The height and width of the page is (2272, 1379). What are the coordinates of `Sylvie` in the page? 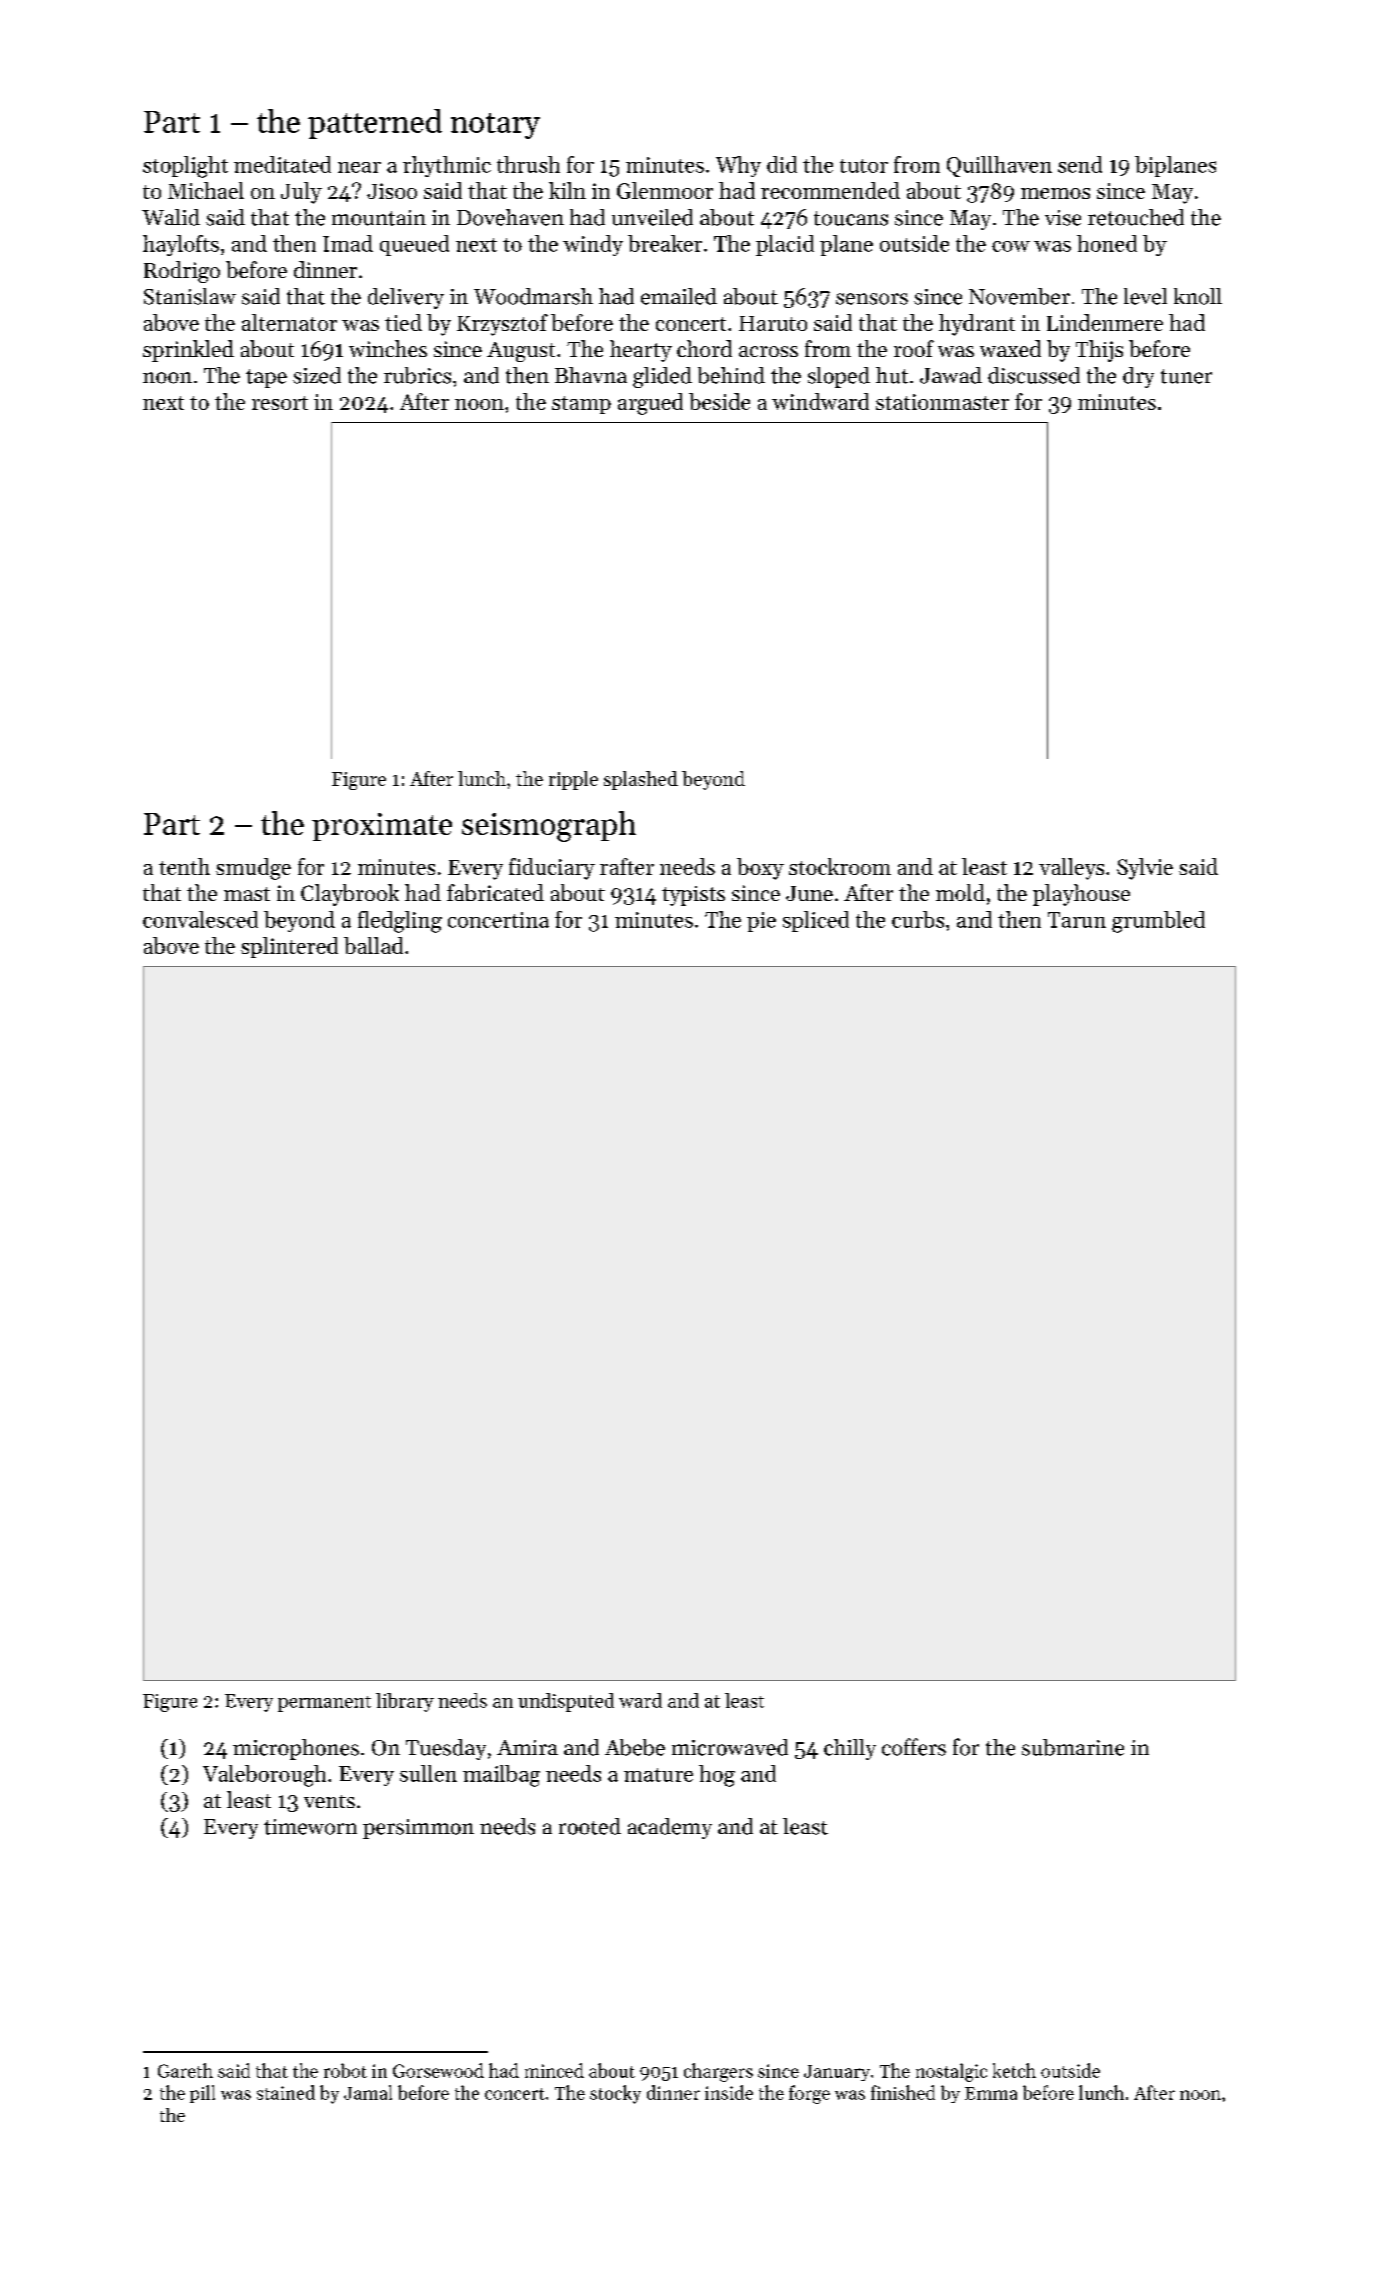 It's located at (1145, 869).
